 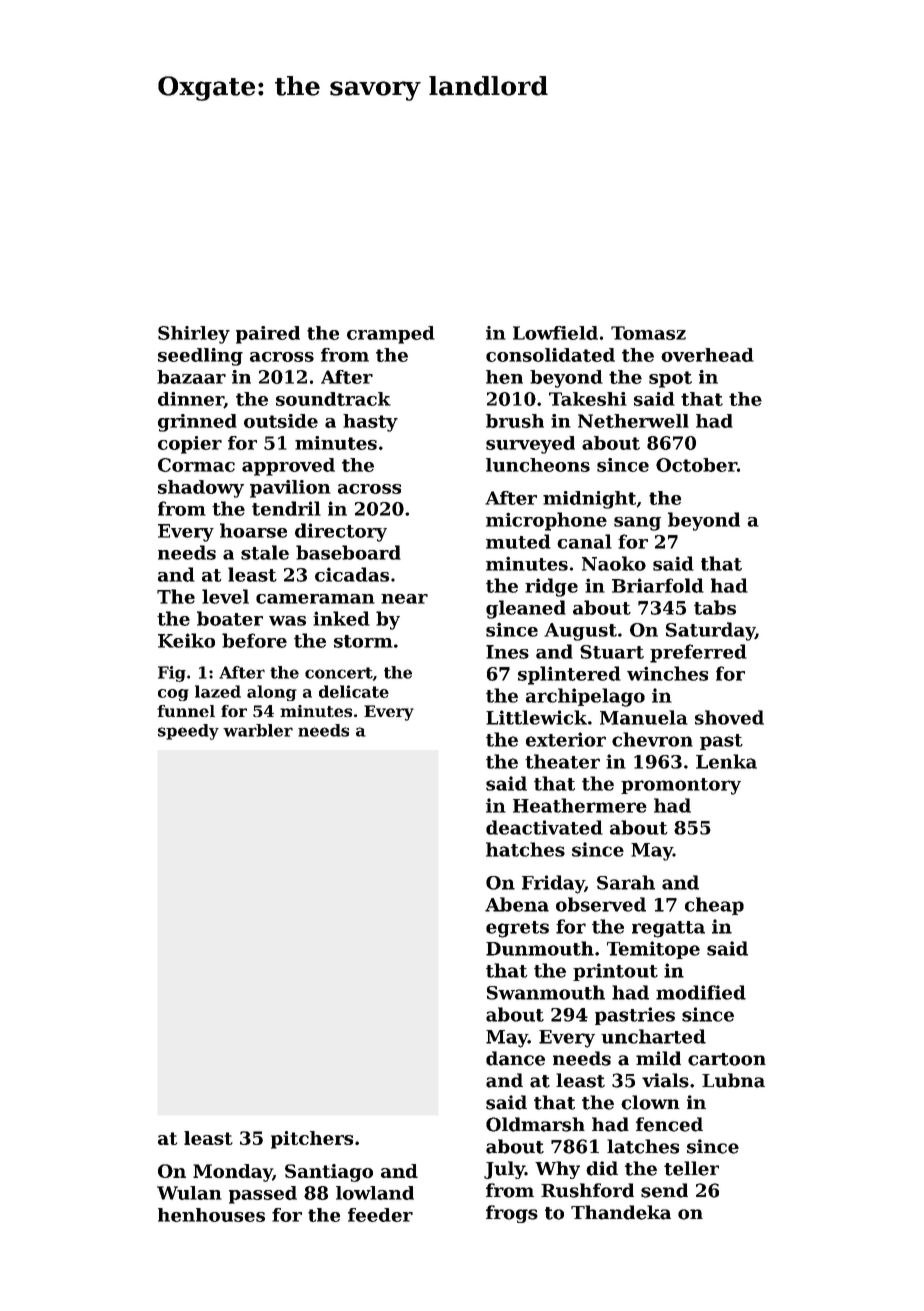 What do you see at coordinates (707, 355) in the image?
I see `overhead` at bounding box center [707, 355].
